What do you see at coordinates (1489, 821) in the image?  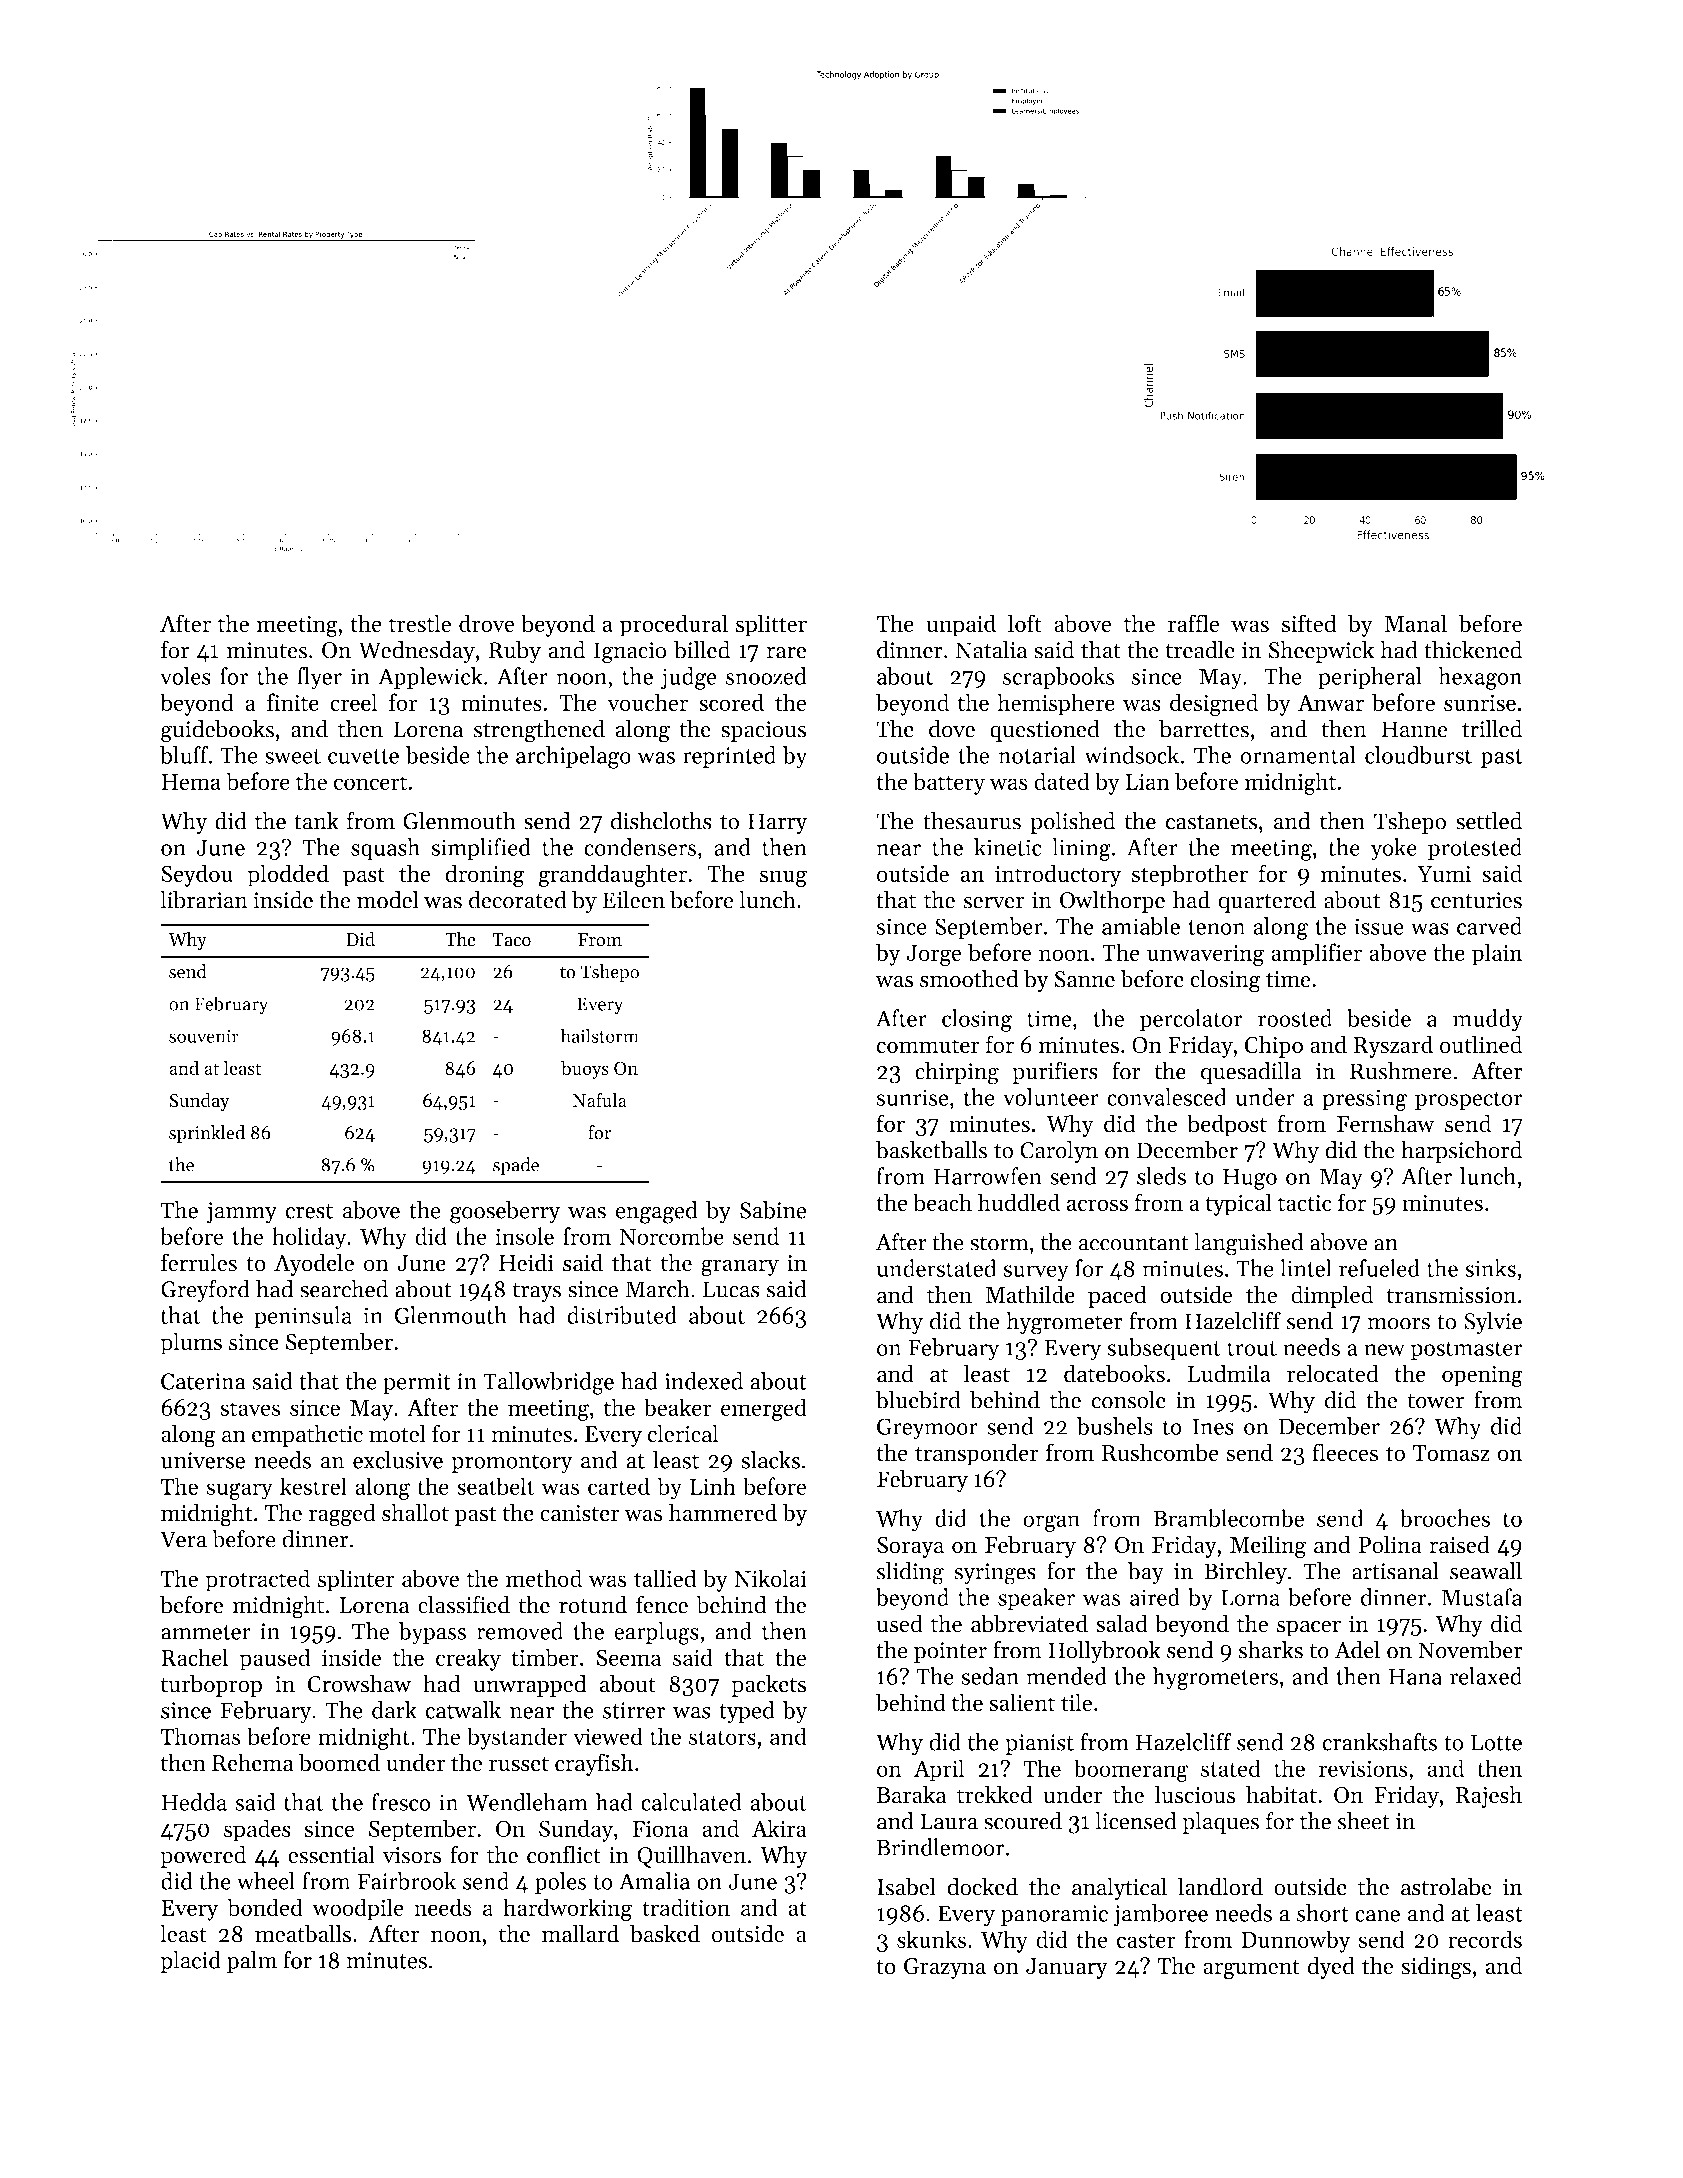 I see `settled` at bounding box center [1489, 821].
